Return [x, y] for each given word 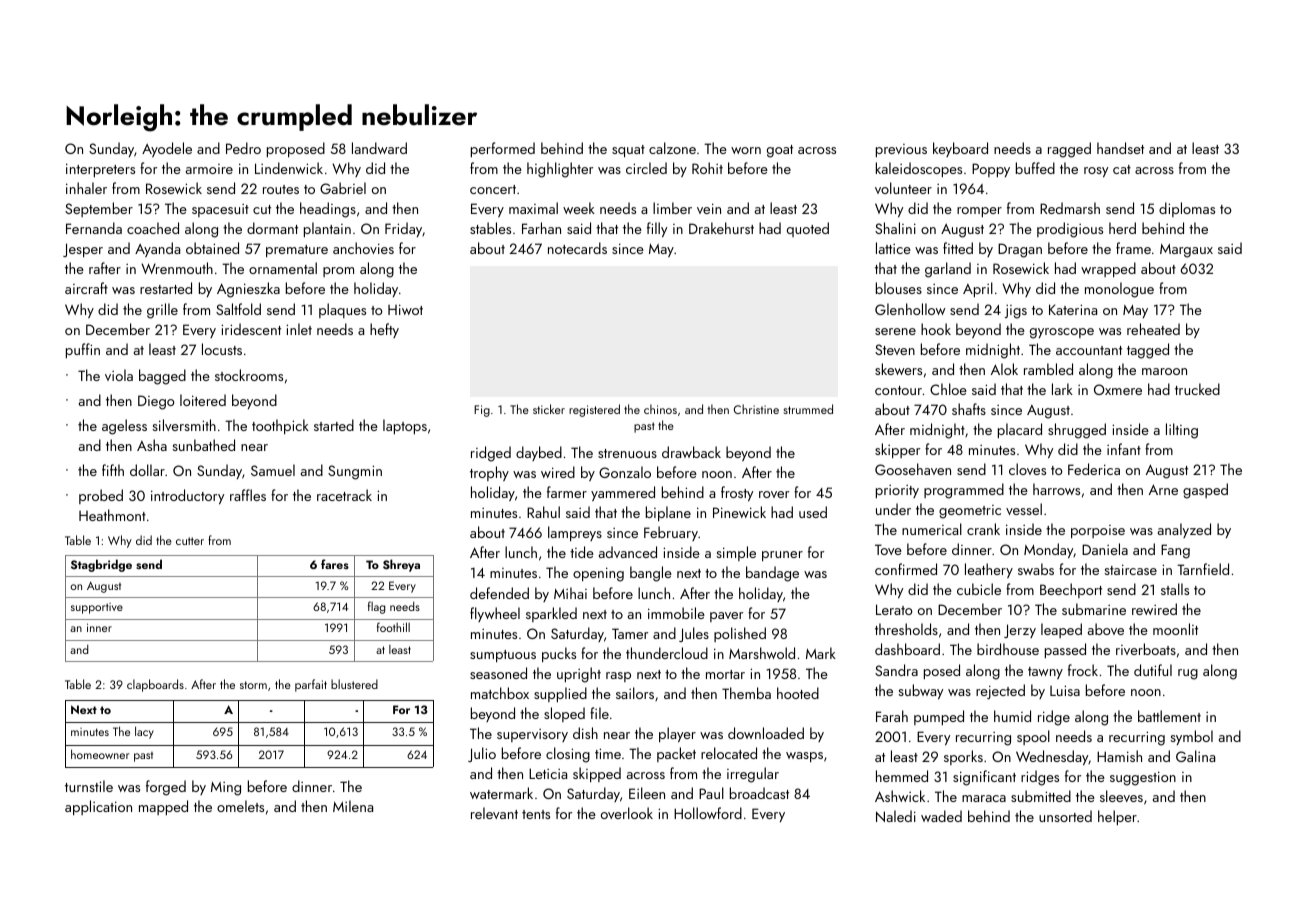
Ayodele [167, 149]
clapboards [155, 685]
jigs [1016, 312]
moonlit [1175, 629]
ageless [124, 427]
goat [780, 151]
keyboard [960, 149]
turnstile [89, 786]
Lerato [894, 609]
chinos [660, 409]
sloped [564, 714]
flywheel [495, 614]
